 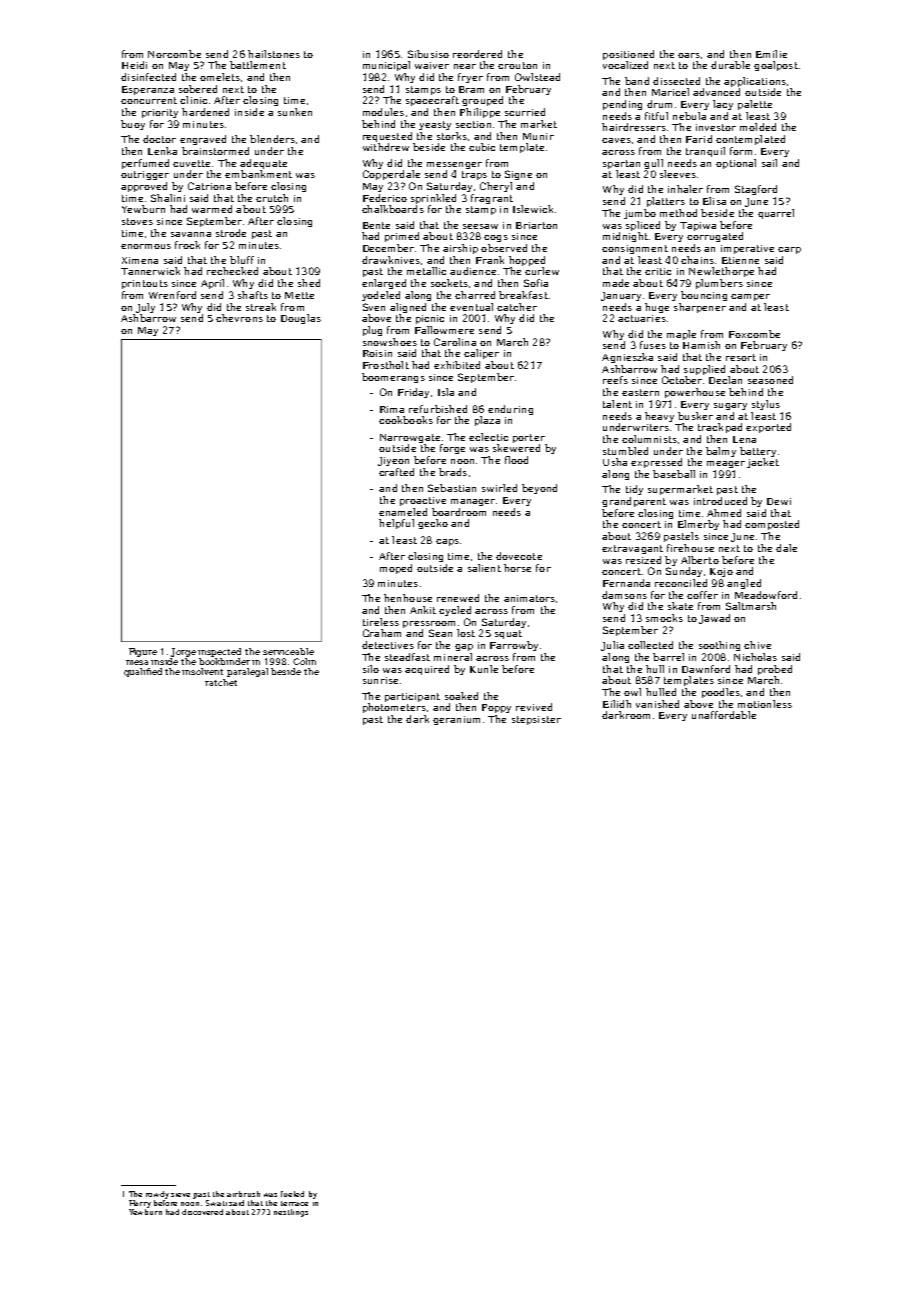 What do you see at coordinates (393, 461) in the screenshot?
I see `Jiyeon` at bounding box center [393, 461].
